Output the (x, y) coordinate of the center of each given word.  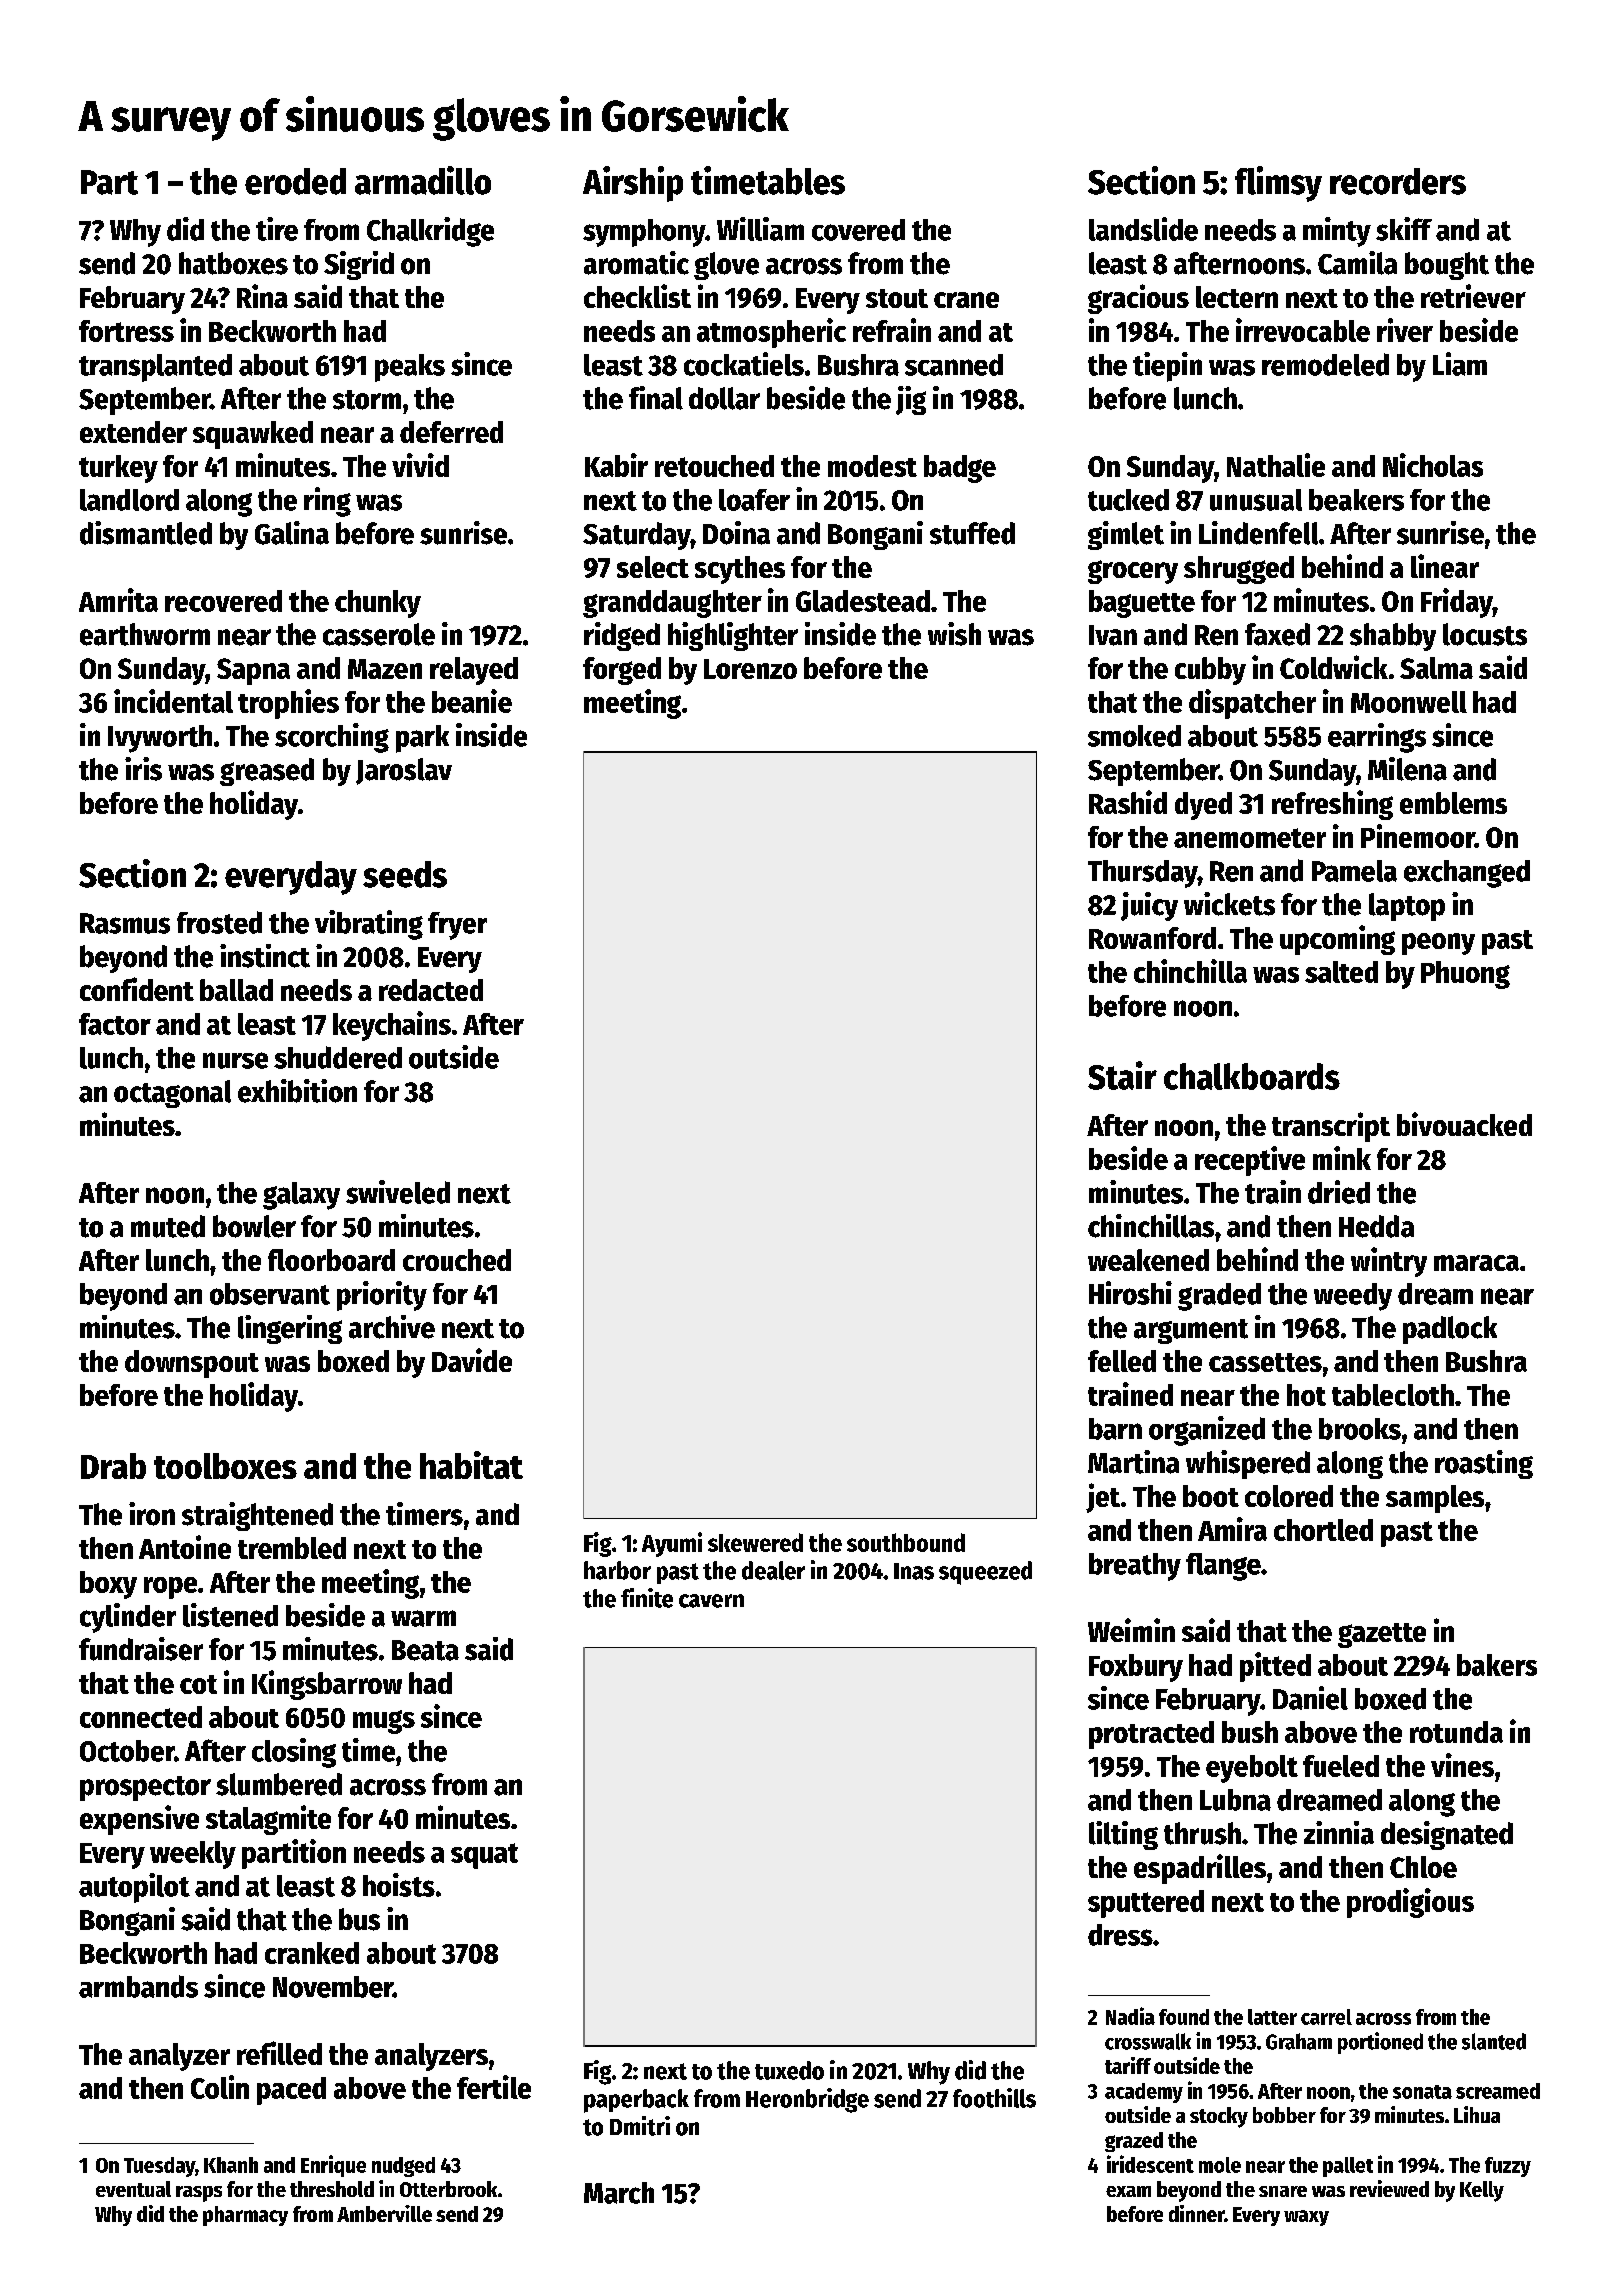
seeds (405, 874)
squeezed (985, 1573)
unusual (1256, 500)
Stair (1122, 1075)
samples (1435, 1499)
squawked (253, 435)
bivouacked (1464, 1124)
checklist (637, 296)
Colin (220, 2087)
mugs (384, 1722)
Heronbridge (807, 2100)
